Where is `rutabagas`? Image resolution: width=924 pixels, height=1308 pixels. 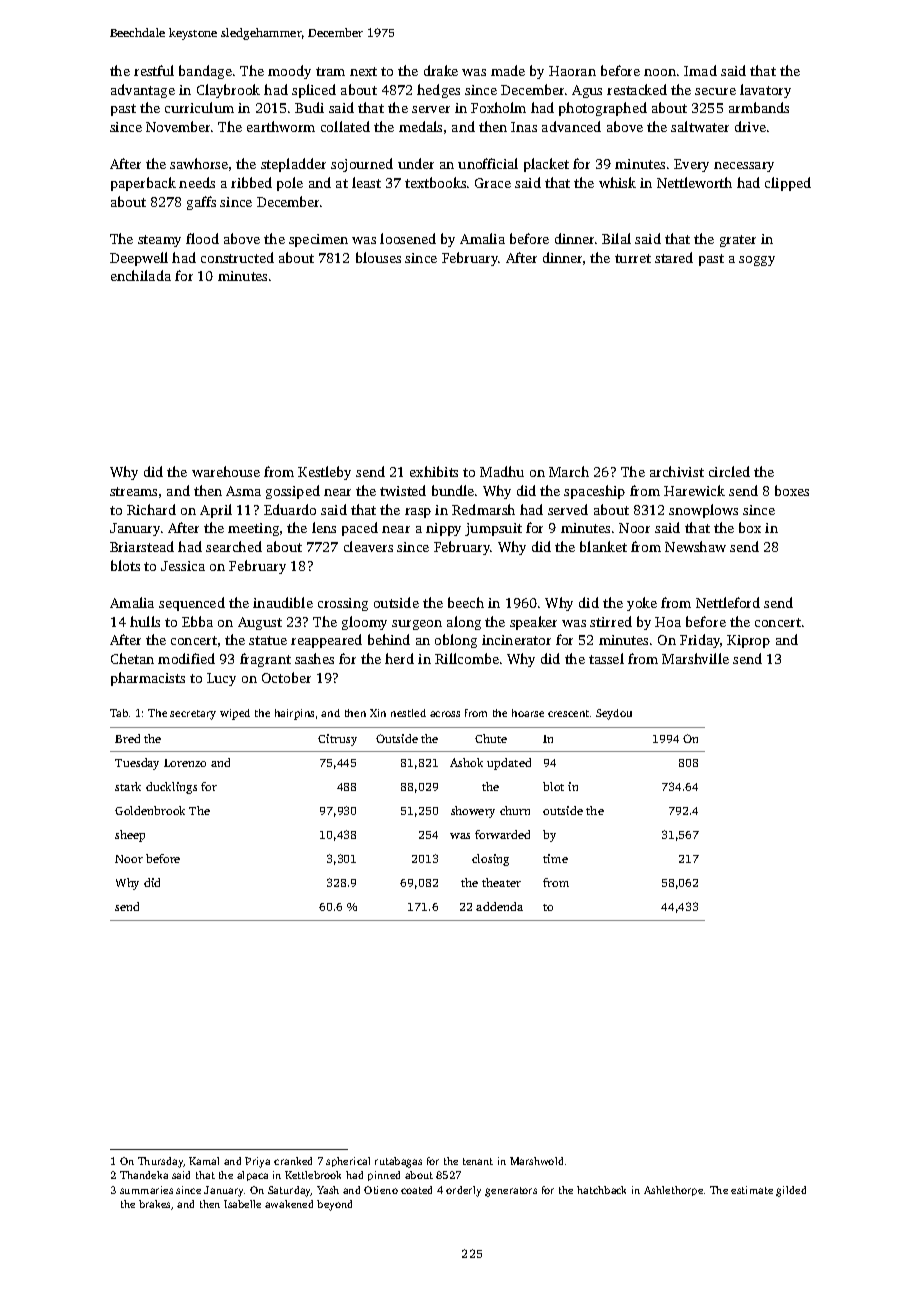 rutabagas is located at coordinates (398, 1162).
